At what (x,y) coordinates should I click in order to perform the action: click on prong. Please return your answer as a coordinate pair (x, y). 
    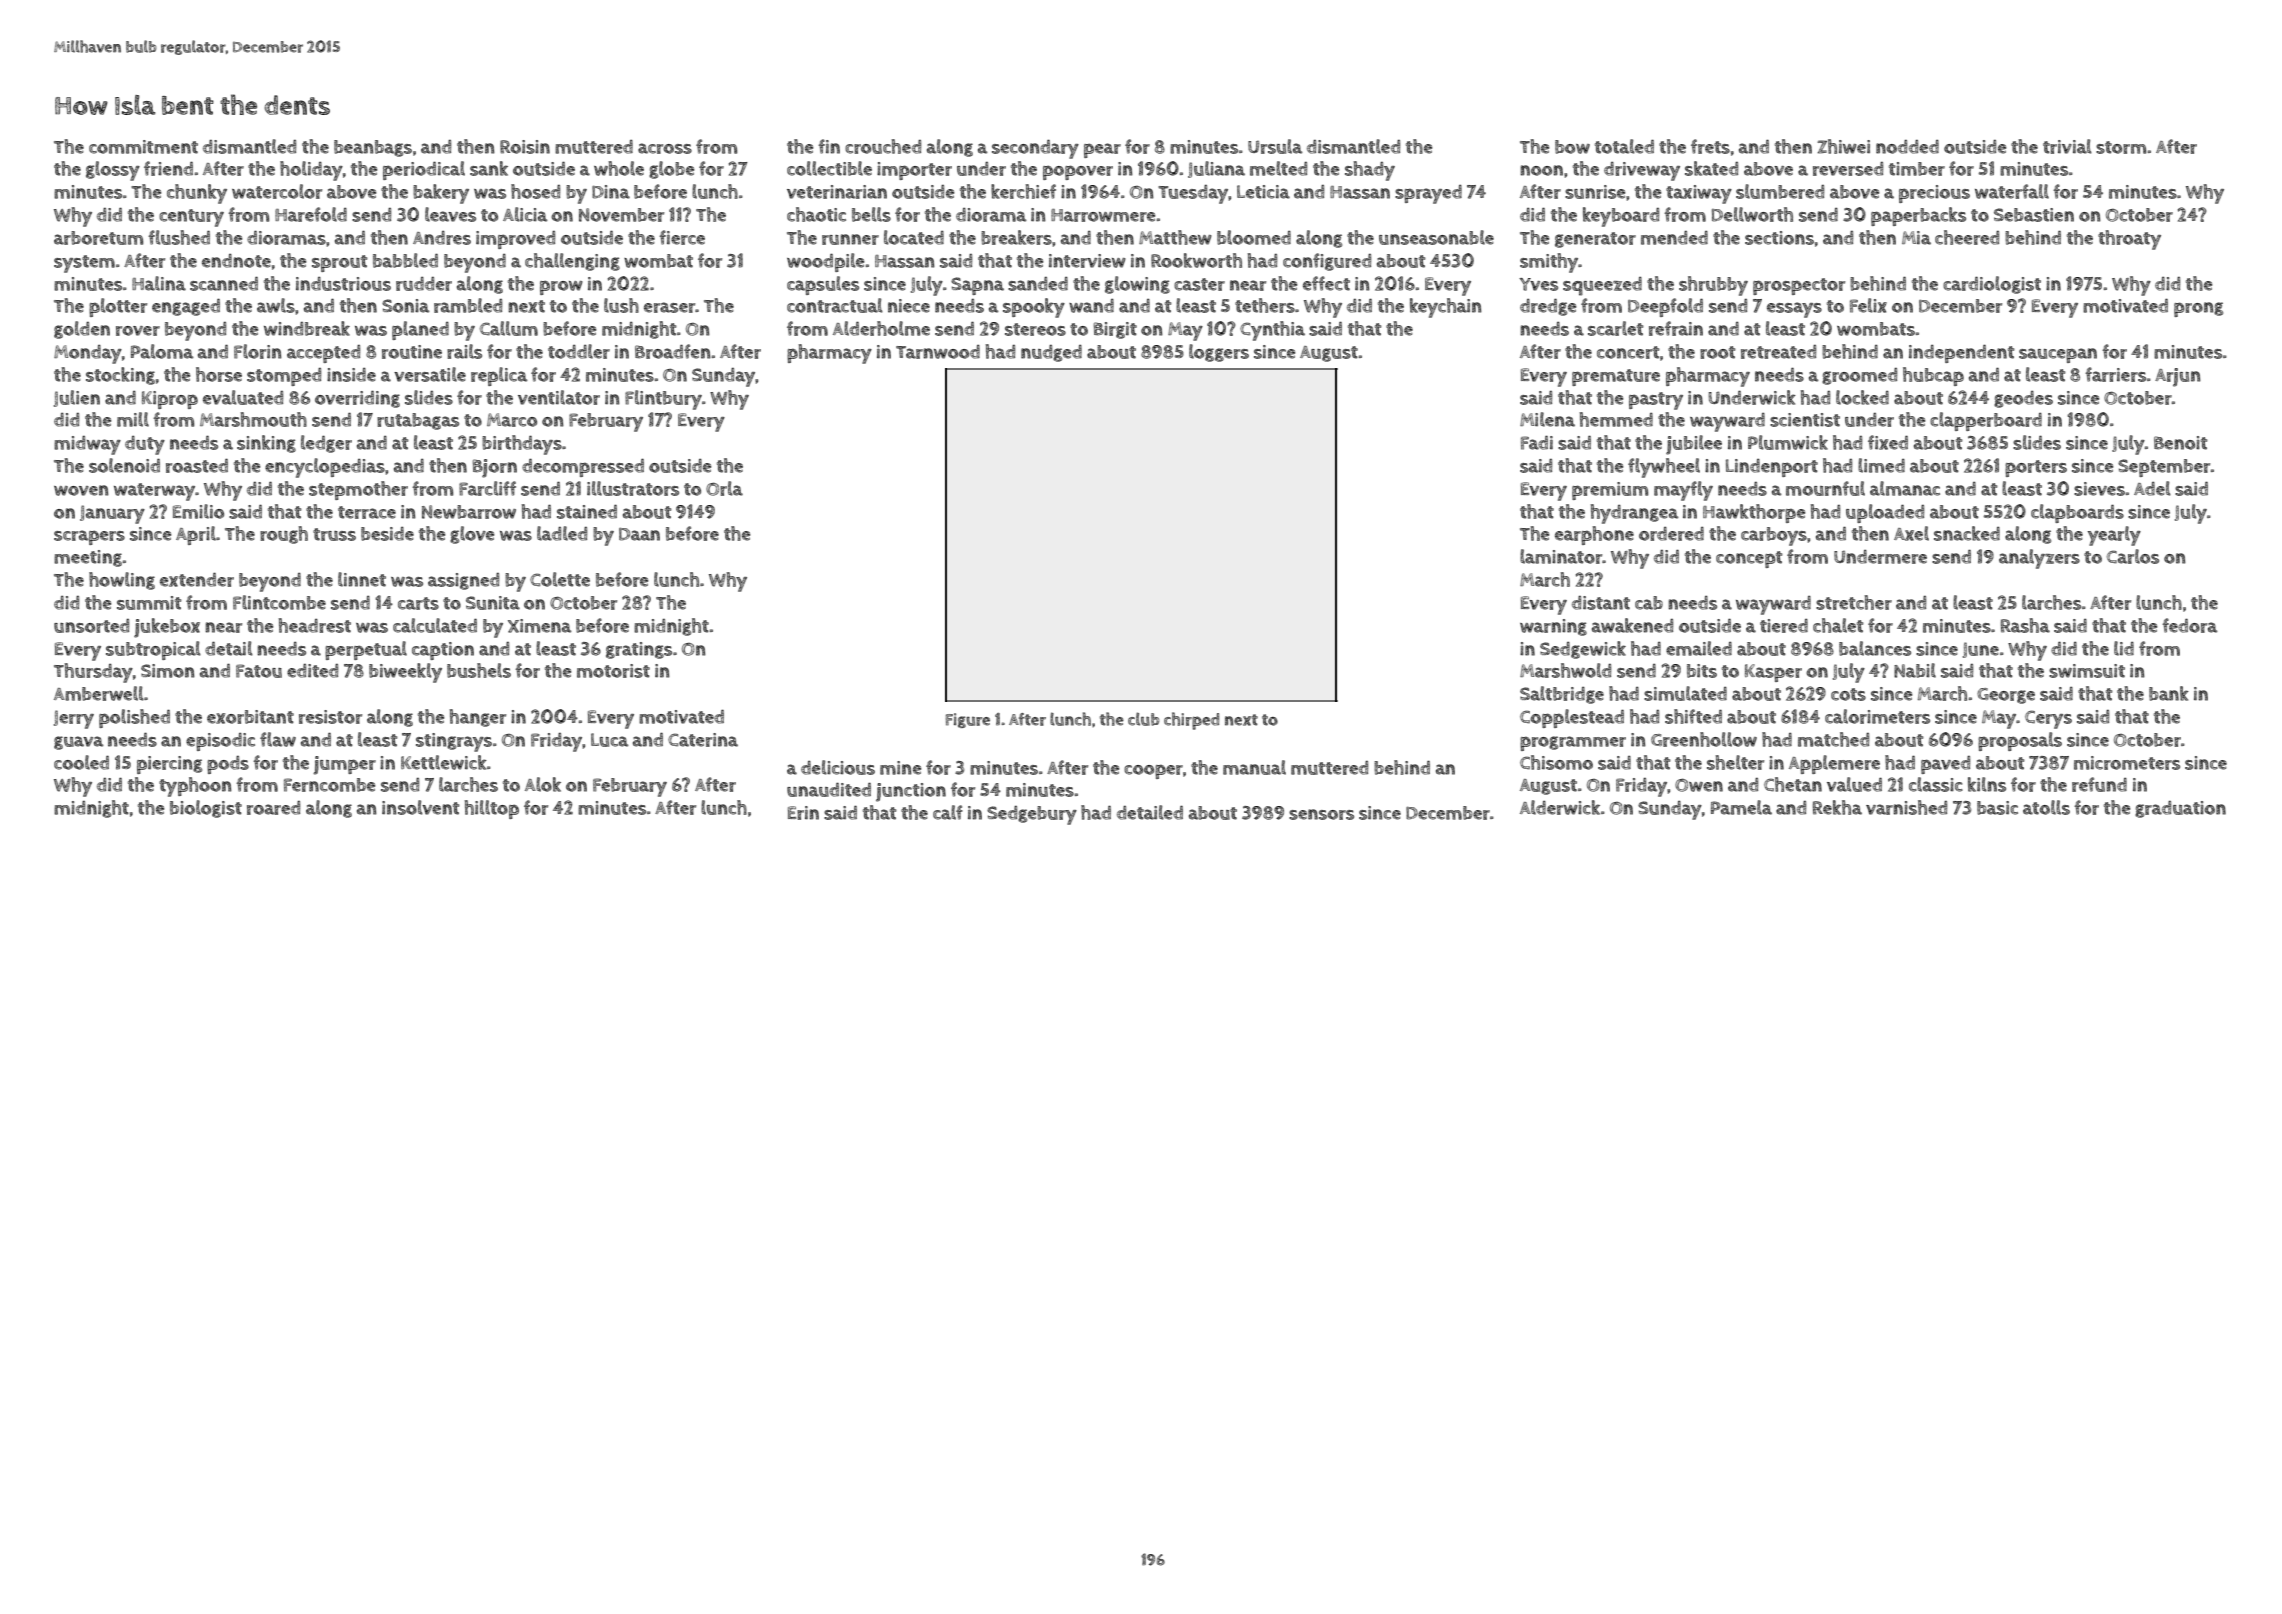
    Looking at the image, I should click on (2198, 309).
